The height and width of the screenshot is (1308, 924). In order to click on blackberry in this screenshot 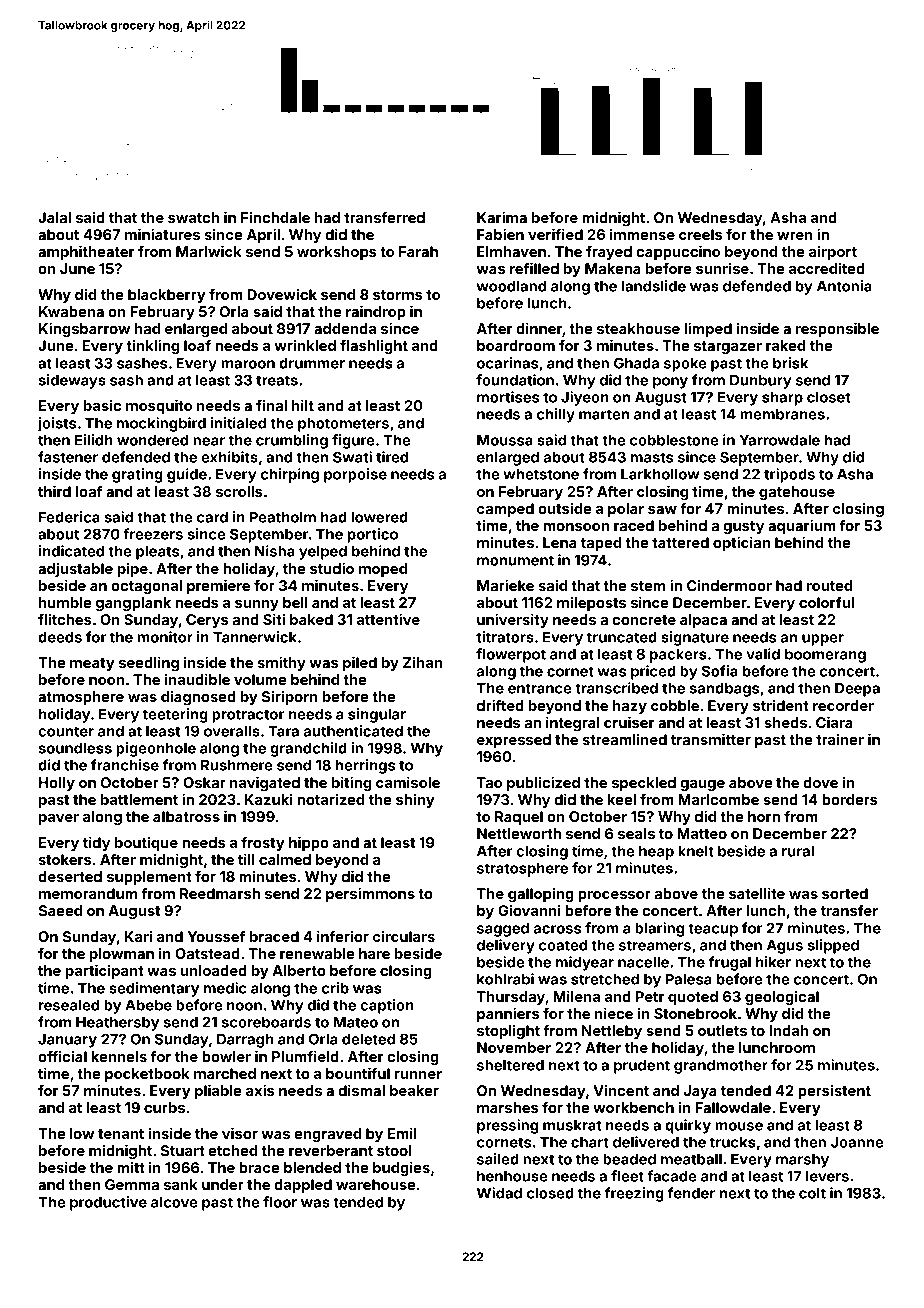, I will do `click(167, 296)`.
